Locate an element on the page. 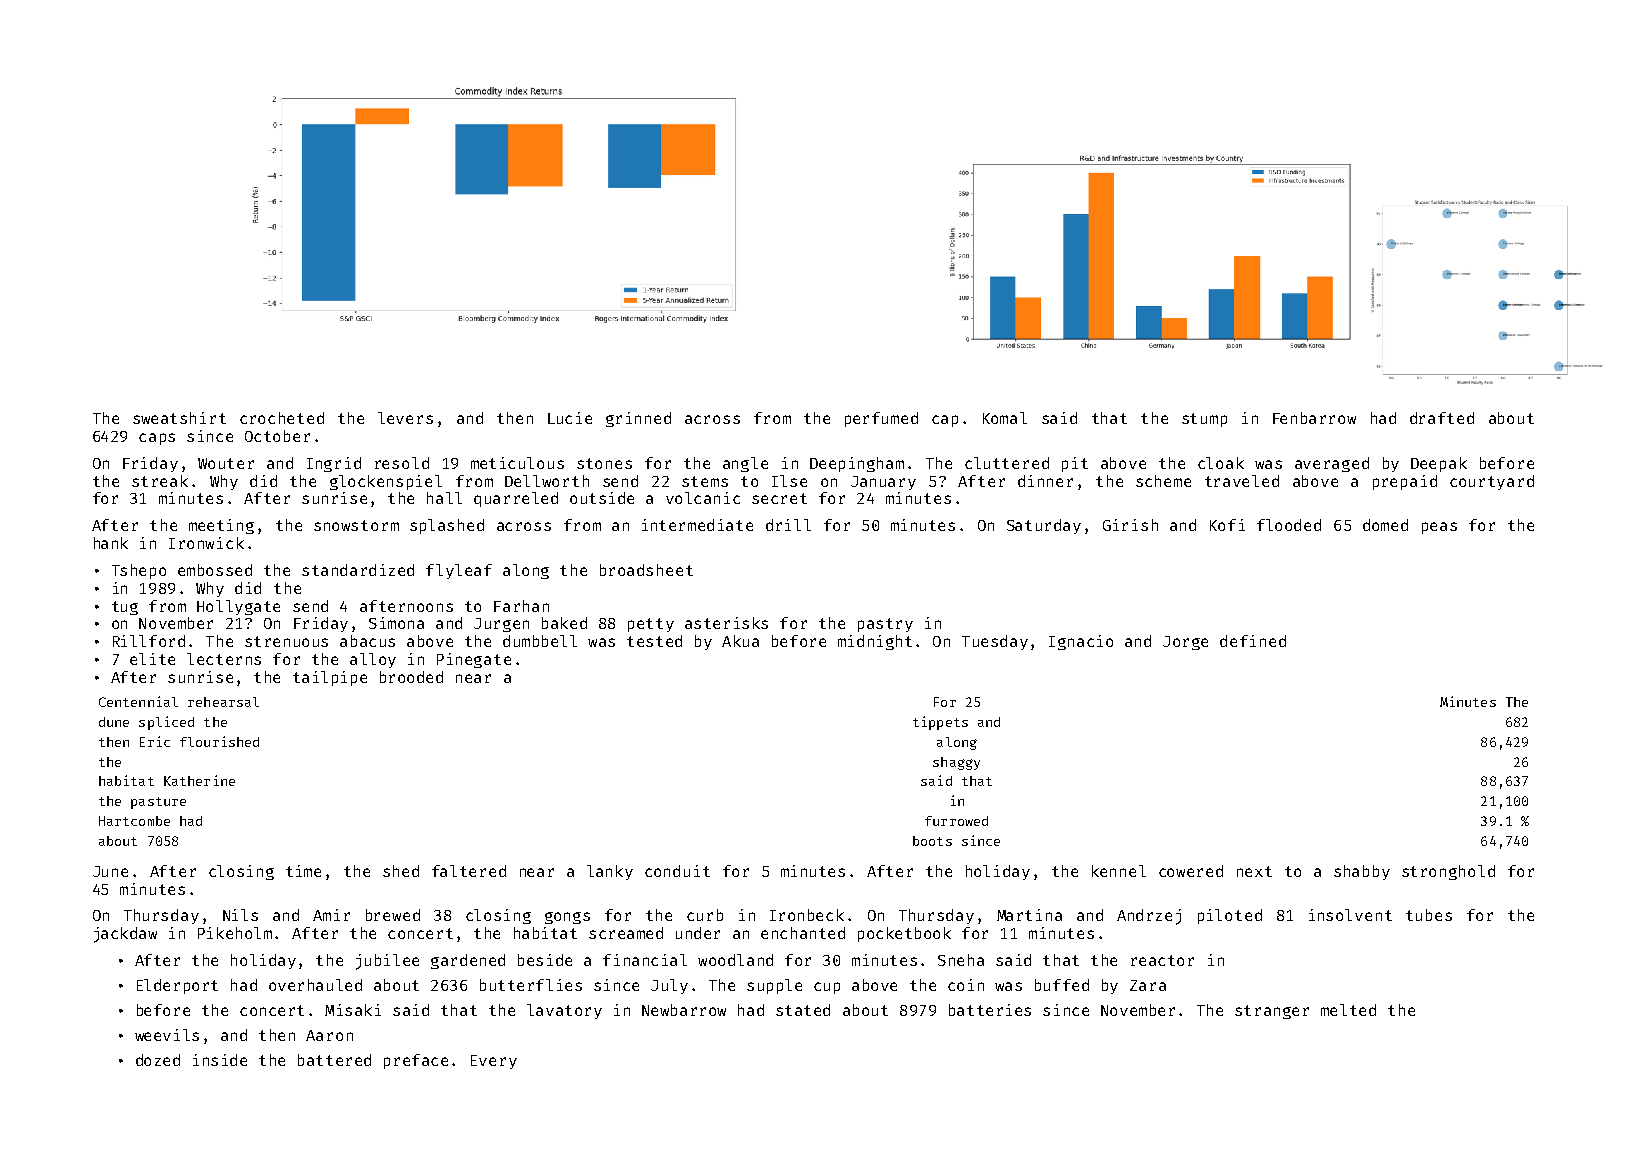  defined is located at coordinates (1253, 641).
